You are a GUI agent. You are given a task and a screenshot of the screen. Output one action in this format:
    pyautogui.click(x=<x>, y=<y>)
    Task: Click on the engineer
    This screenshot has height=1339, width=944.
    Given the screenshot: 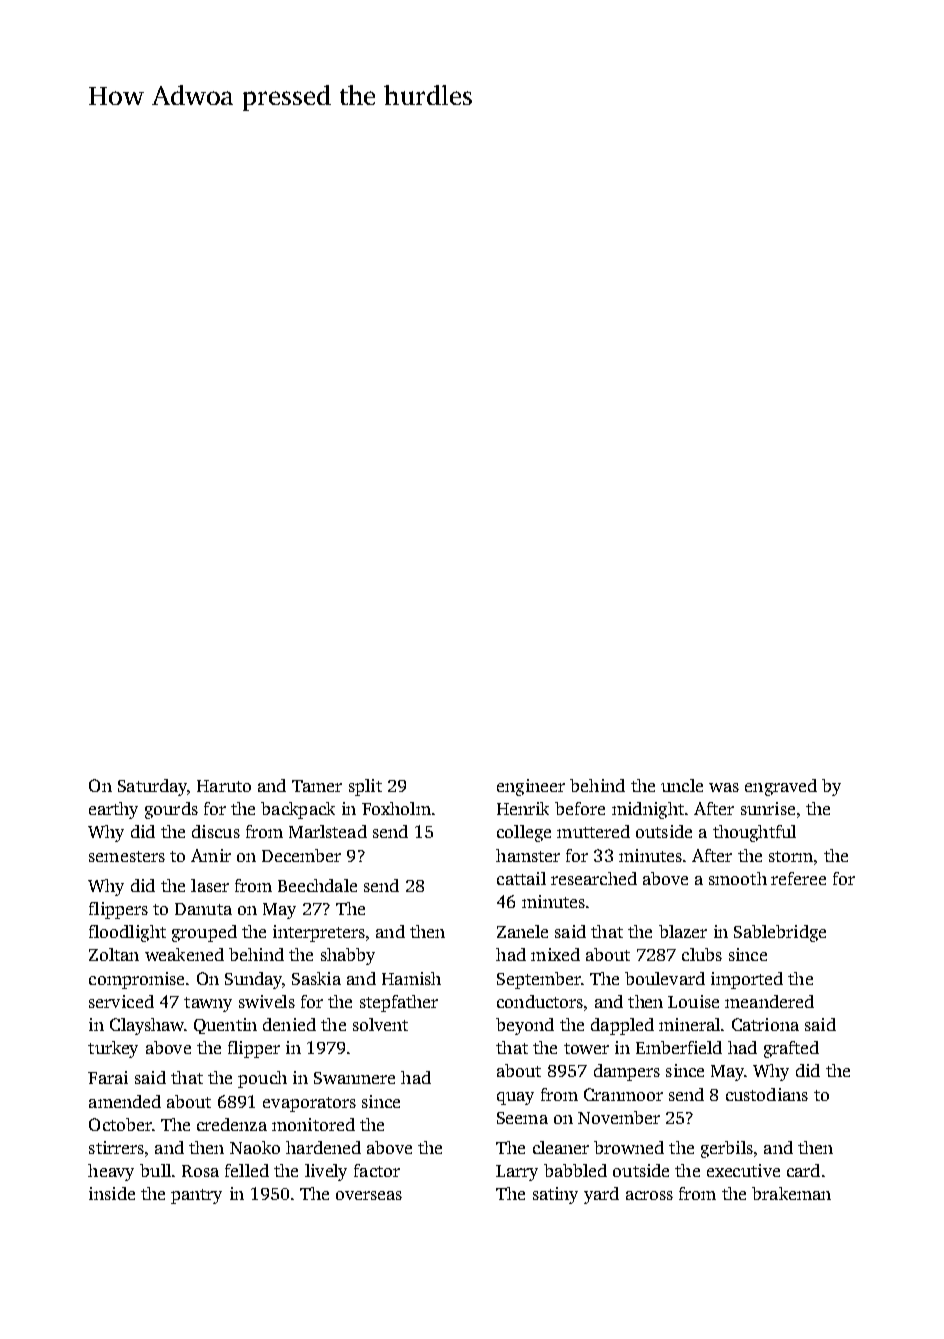 What is the action you would take?
    pyautogui.click(x=531, y=787)
